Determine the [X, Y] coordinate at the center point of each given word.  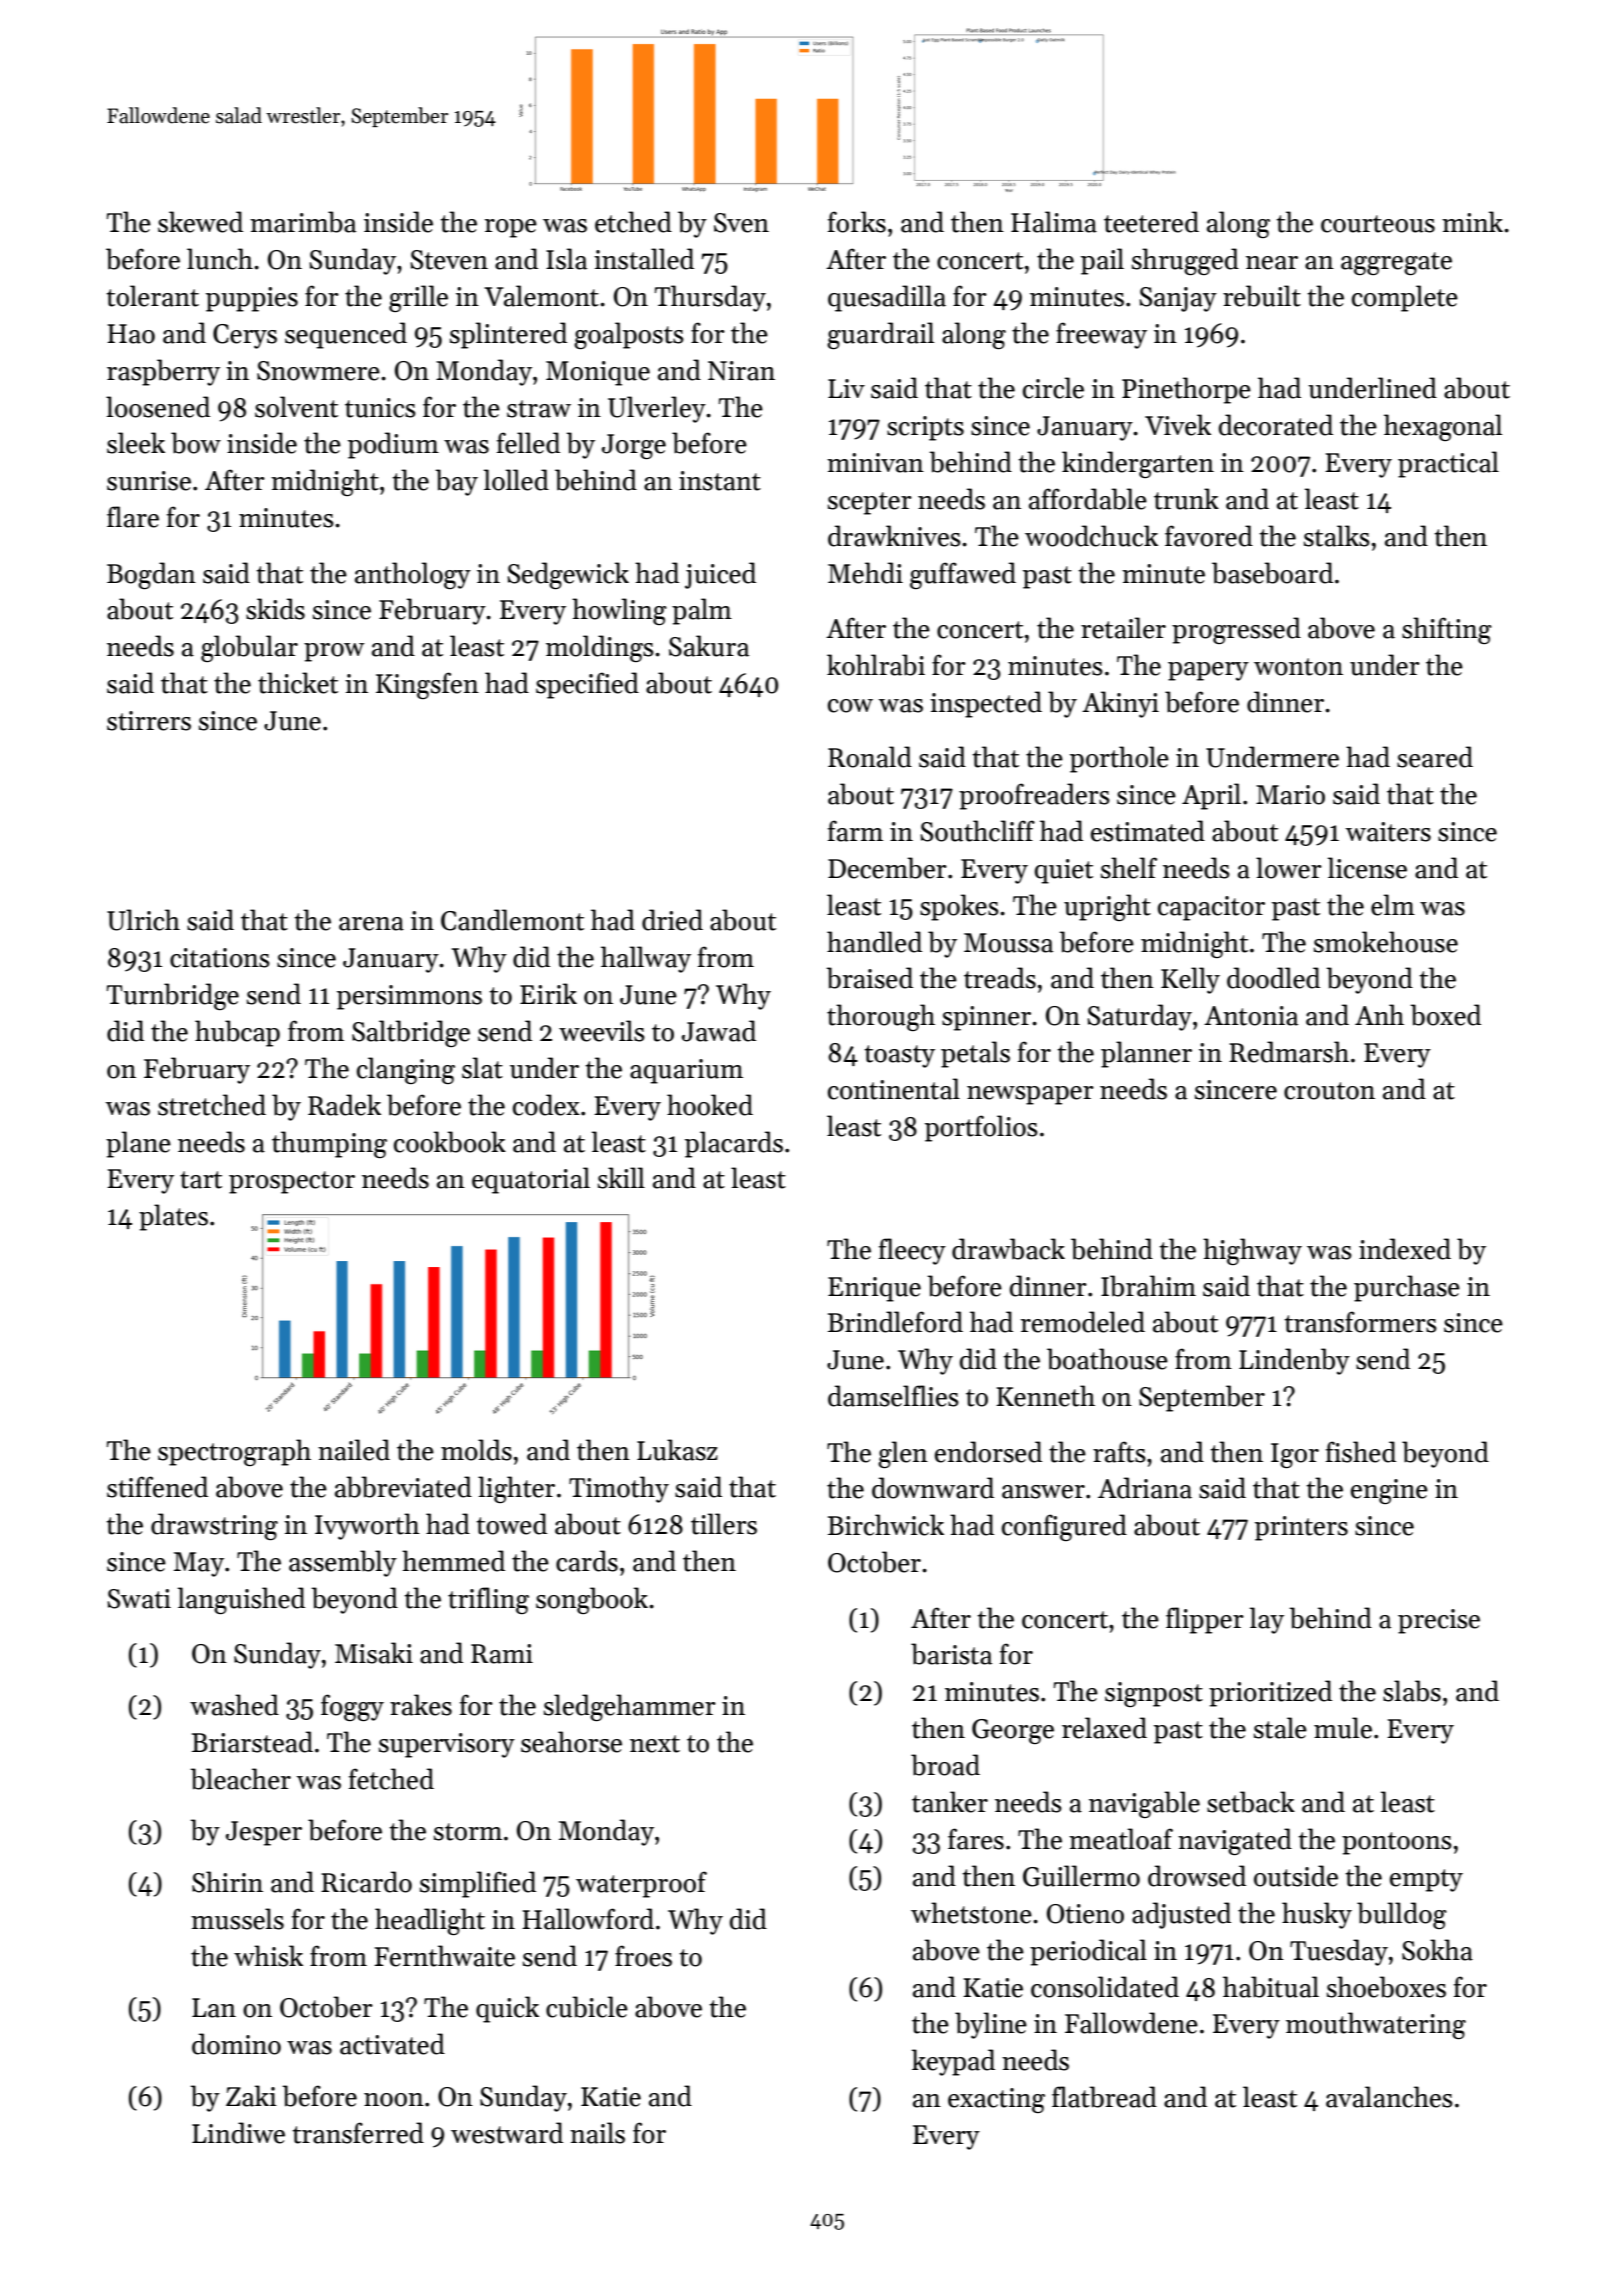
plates [173, 1217]
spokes [959, 907]
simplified [478, 1884]
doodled [1273, 978]
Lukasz [677, 1450]
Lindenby [1294, 1361]
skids [275, 609]
